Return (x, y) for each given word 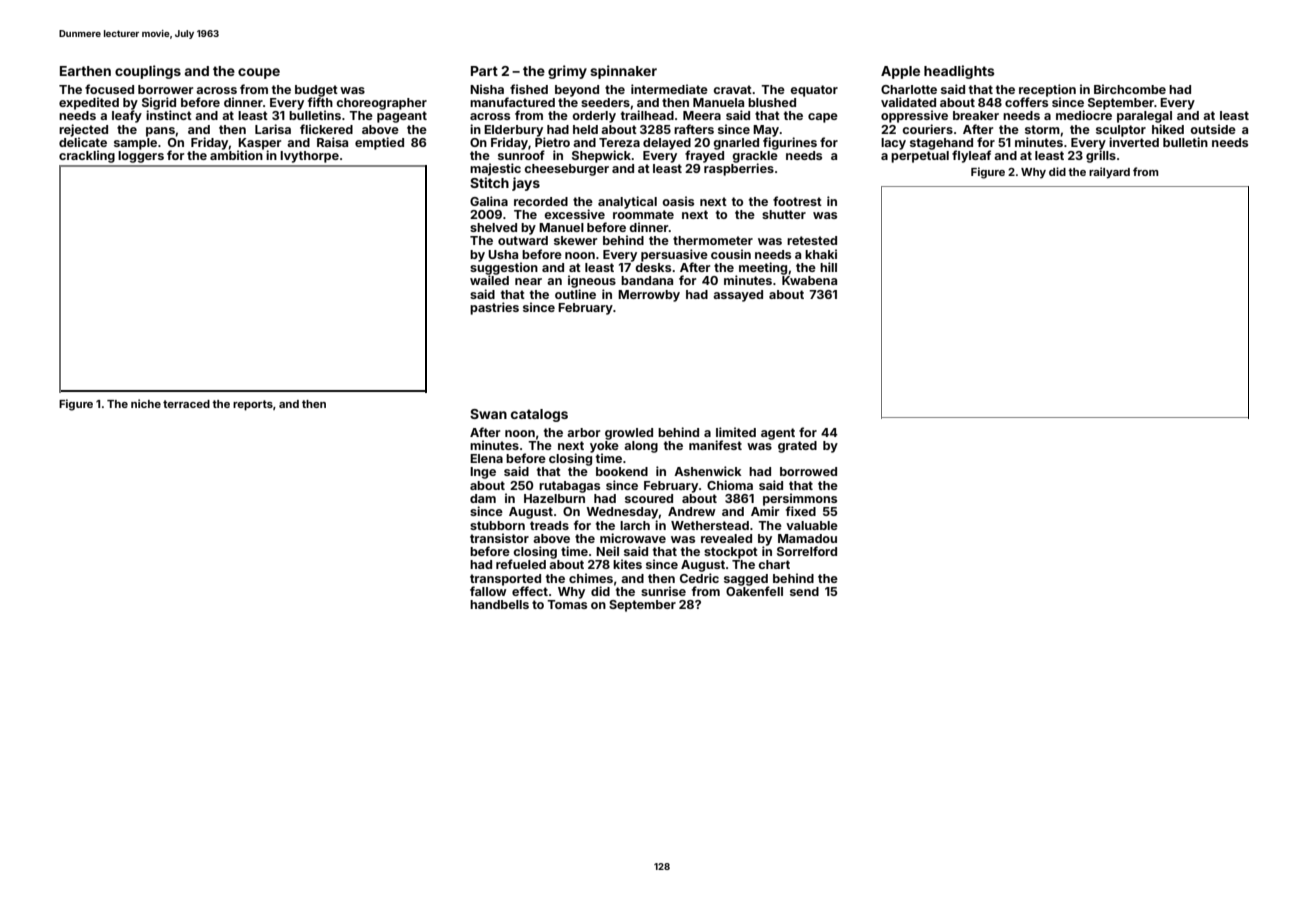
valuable (812, 525)
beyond (577, 91)
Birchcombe (1130, 89)
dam (483, 498)
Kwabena (809, 280)
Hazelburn (554, 498)
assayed (738, 296)
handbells (499, 604)
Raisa (332, 142)
